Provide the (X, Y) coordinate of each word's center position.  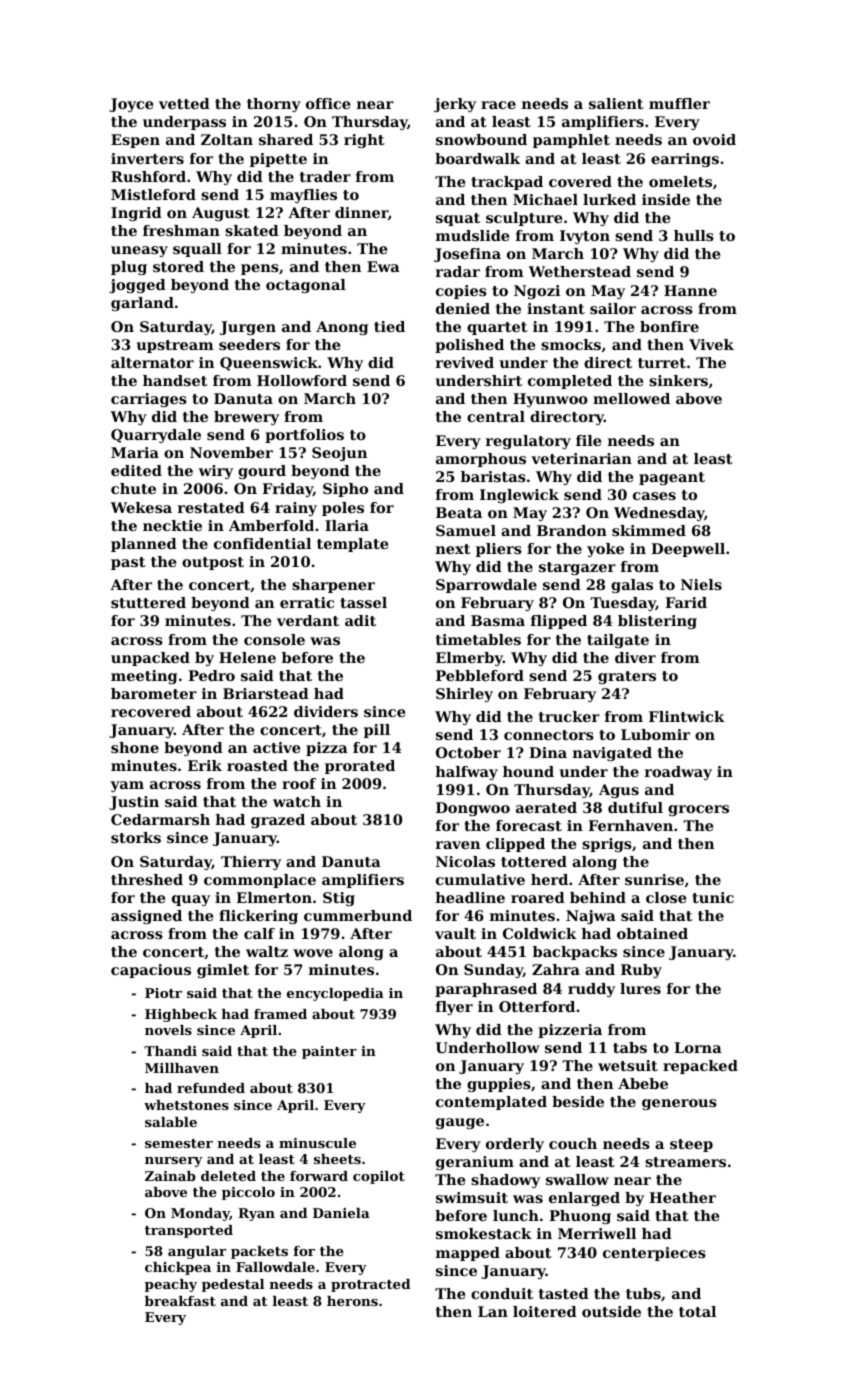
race (498, 105)
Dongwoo (473, 809)
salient (616, 103)
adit (360, 620)
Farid (686, 602)
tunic (713, 897)
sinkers (678, 380)
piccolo (248, 1193)
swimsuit (472, 1197)
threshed (147, 879)
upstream (175, 346)
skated (252, 230)
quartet (497, 328)
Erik (205, 765)
